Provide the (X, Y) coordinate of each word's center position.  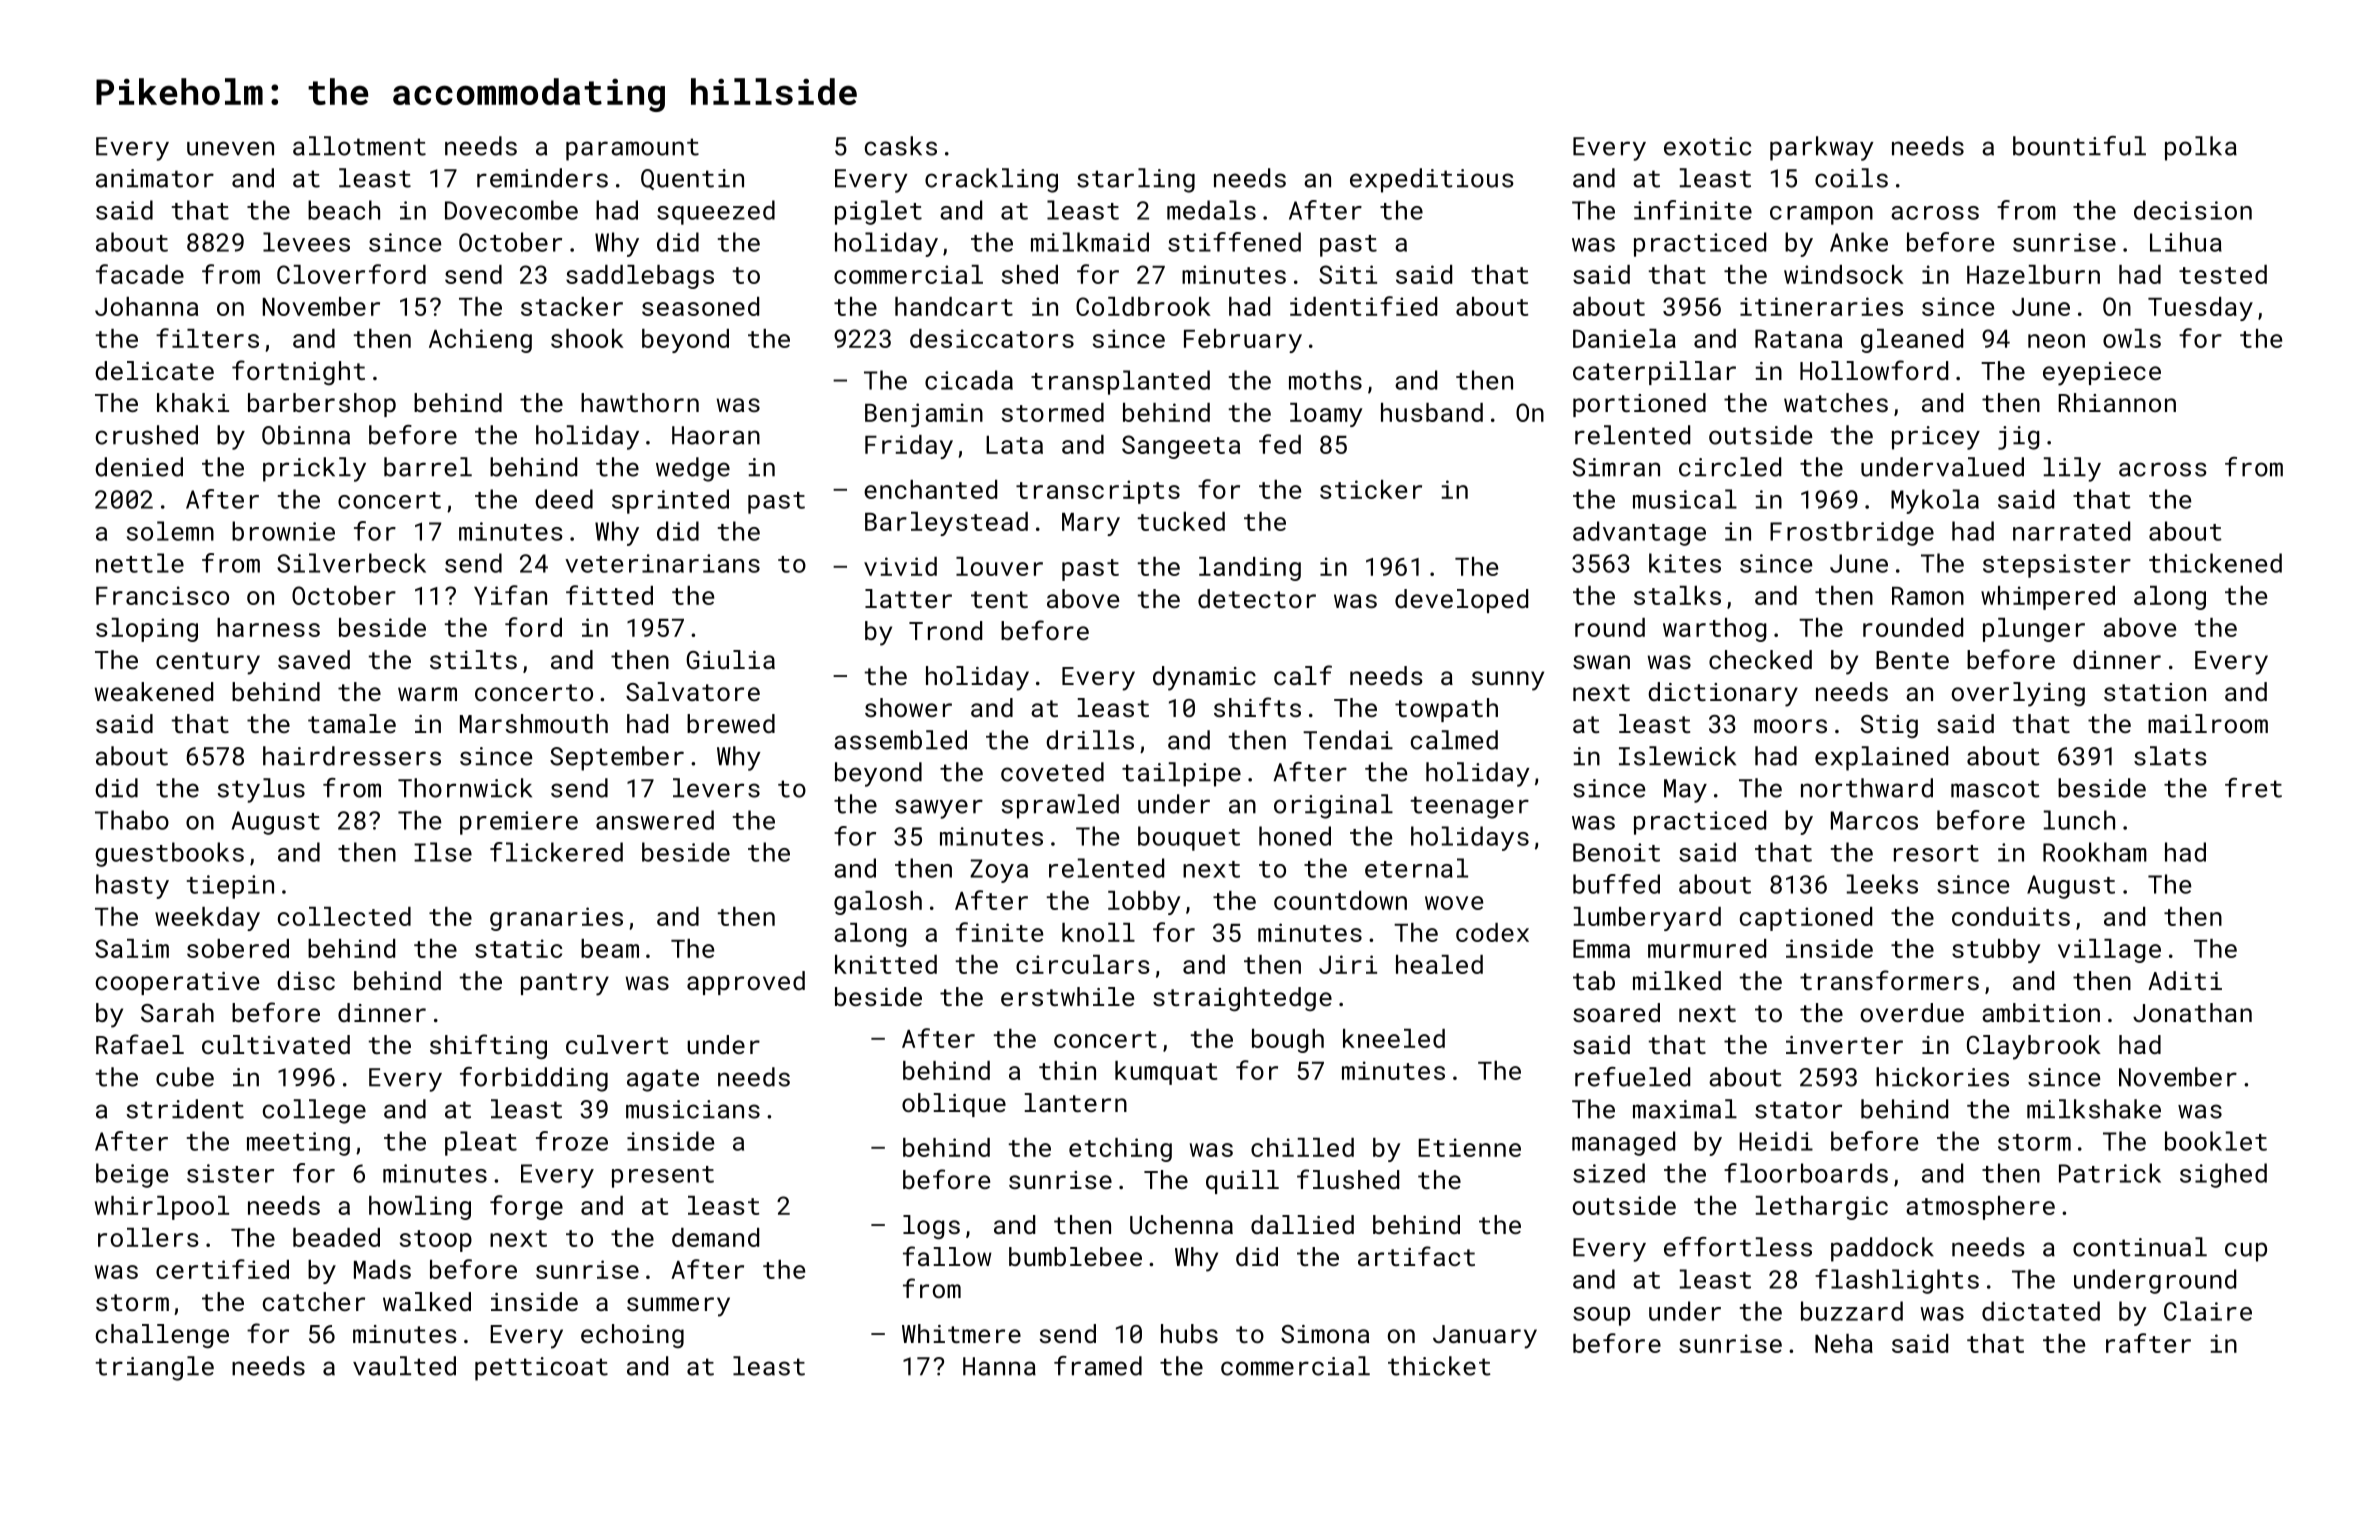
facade (140, 274)
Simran (1616, 467)
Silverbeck (351, 563)
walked (427, 1301)
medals (1211, 210)
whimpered (2048, 598)
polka (2201, 148)
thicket (1439, 1366)
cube (185, 1077)
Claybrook (2034, 1047)
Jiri (1348, 964)
